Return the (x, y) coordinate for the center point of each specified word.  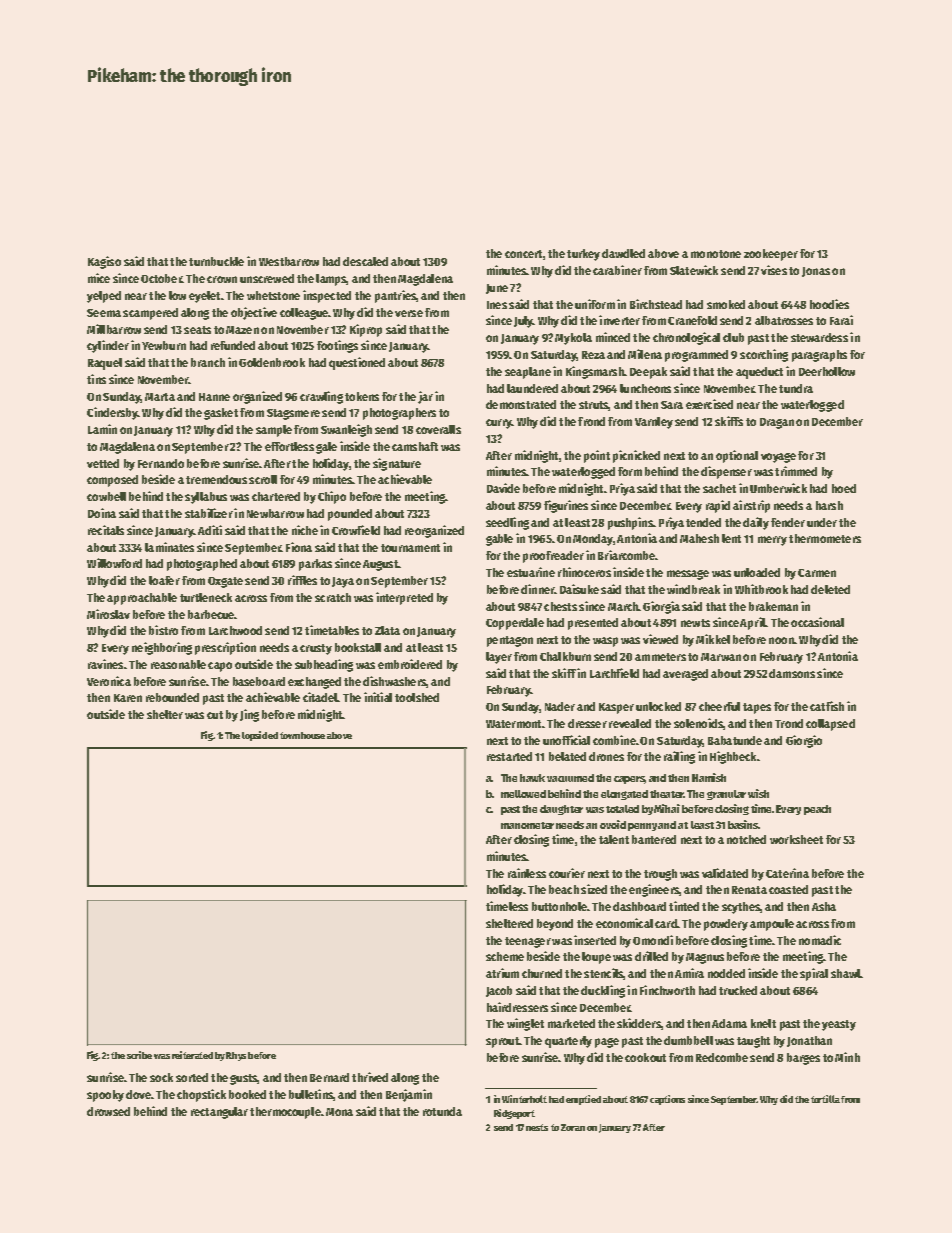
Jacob (499, 991)
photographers (399, 414)
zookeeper (771, 255)
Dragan (777, 423)
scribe (139, 1055)
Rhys (236, 1056)
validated (725, 873)
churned (542, 973)
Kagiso (104, 262)
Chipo (332, 497)
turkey (583, 255)
